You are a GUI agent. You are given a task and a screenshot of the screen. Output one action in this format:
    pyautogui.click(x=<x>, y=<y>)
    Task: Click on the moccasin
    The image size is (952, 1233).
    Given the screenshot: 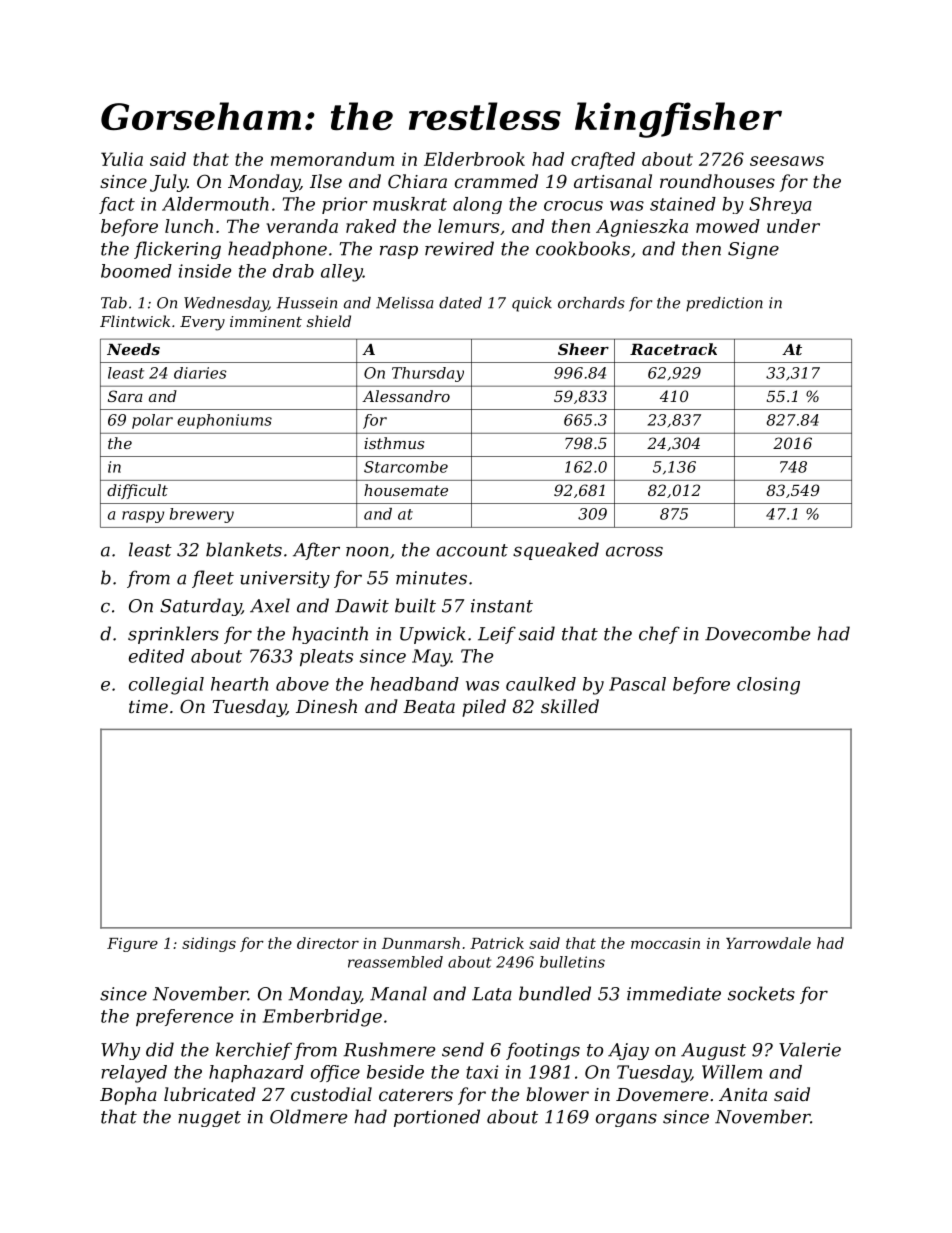 What is the action you would take?
    pyautogui.click(x=665, y=943)
